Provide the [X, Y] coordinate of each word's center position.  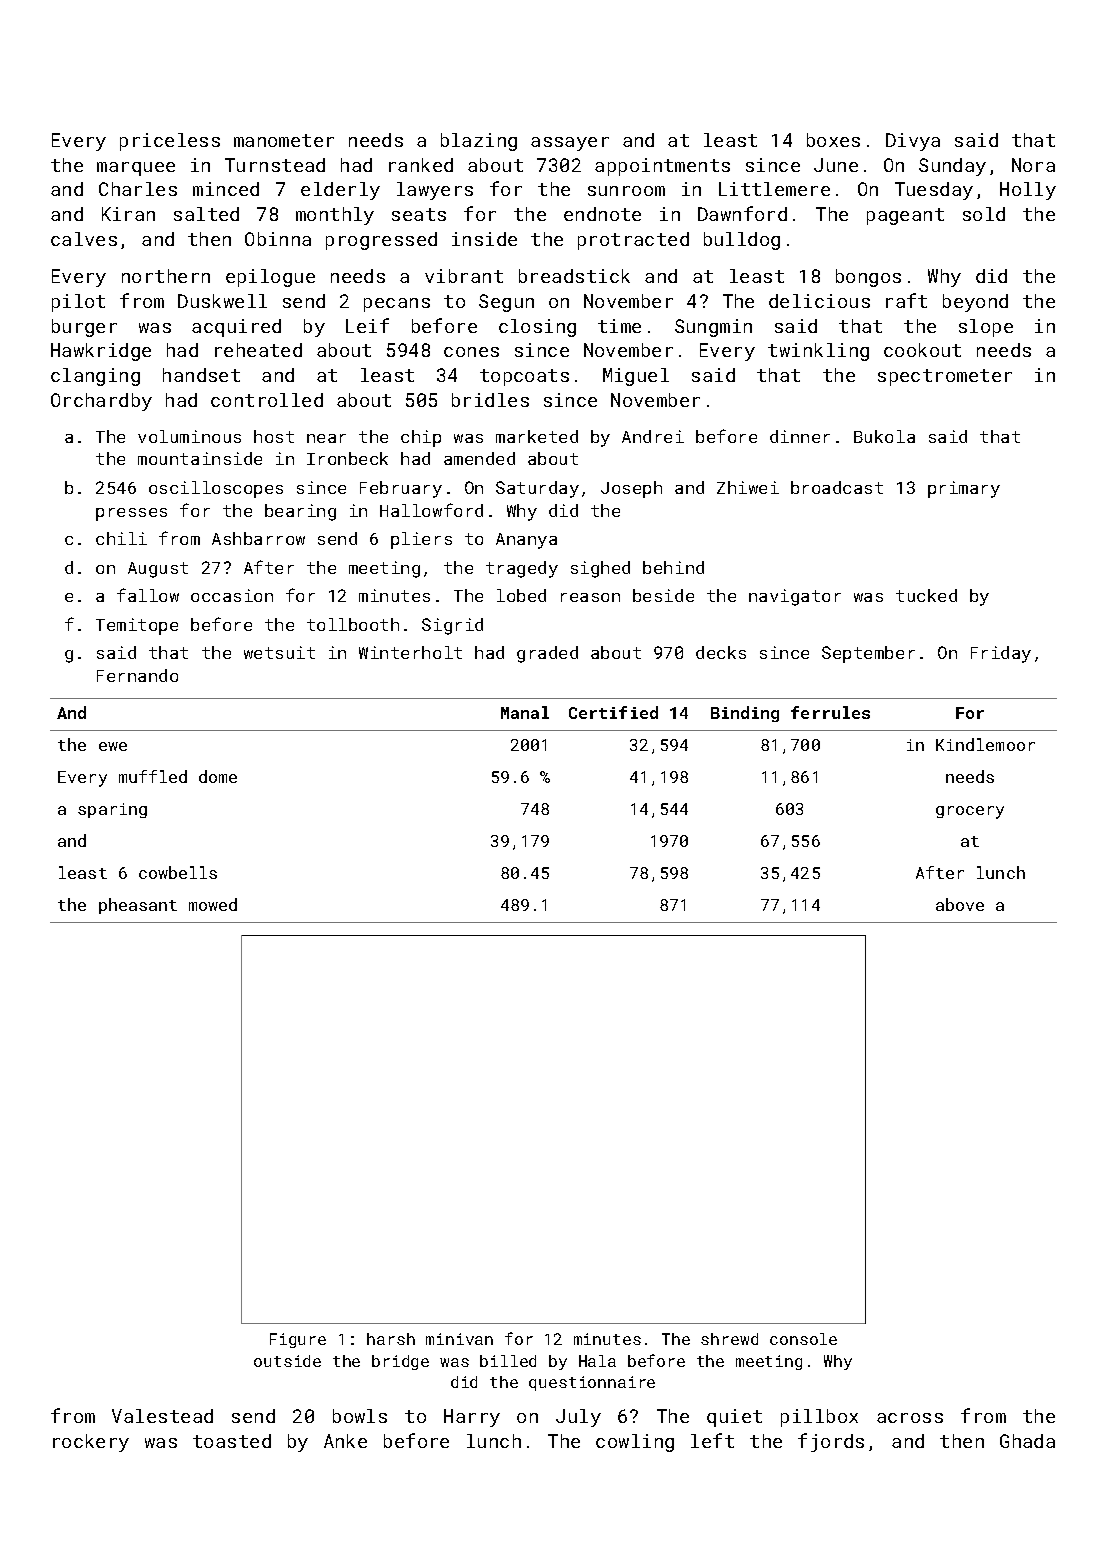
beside [663, 595]
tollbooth [353, 624]
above [960, 904]
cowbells [178, 872]
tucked [926, 595]
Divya [913, 142]
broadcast [837, 487]
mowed [213, 904]
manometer [284, 140]
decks [721, 652]
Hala [597, 1361]
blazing [479, 142]
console [803, 1339]
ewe [113, 746]
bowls [360, 1416]
